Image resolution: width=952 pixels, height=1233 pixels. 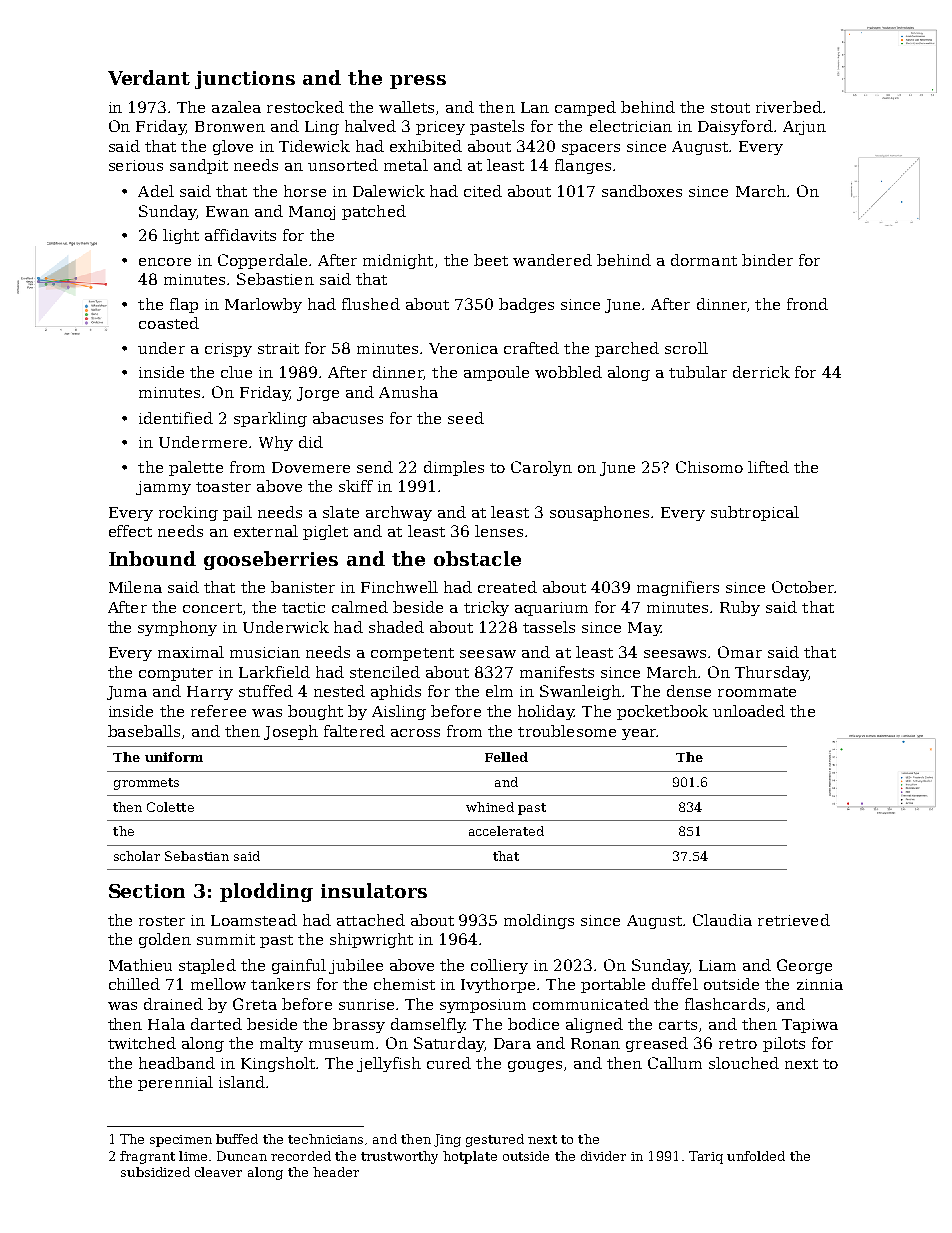 What do you see at coordinates (709, 467) in the document?
I see `Chisomo` at bounding box center [709, 467].
